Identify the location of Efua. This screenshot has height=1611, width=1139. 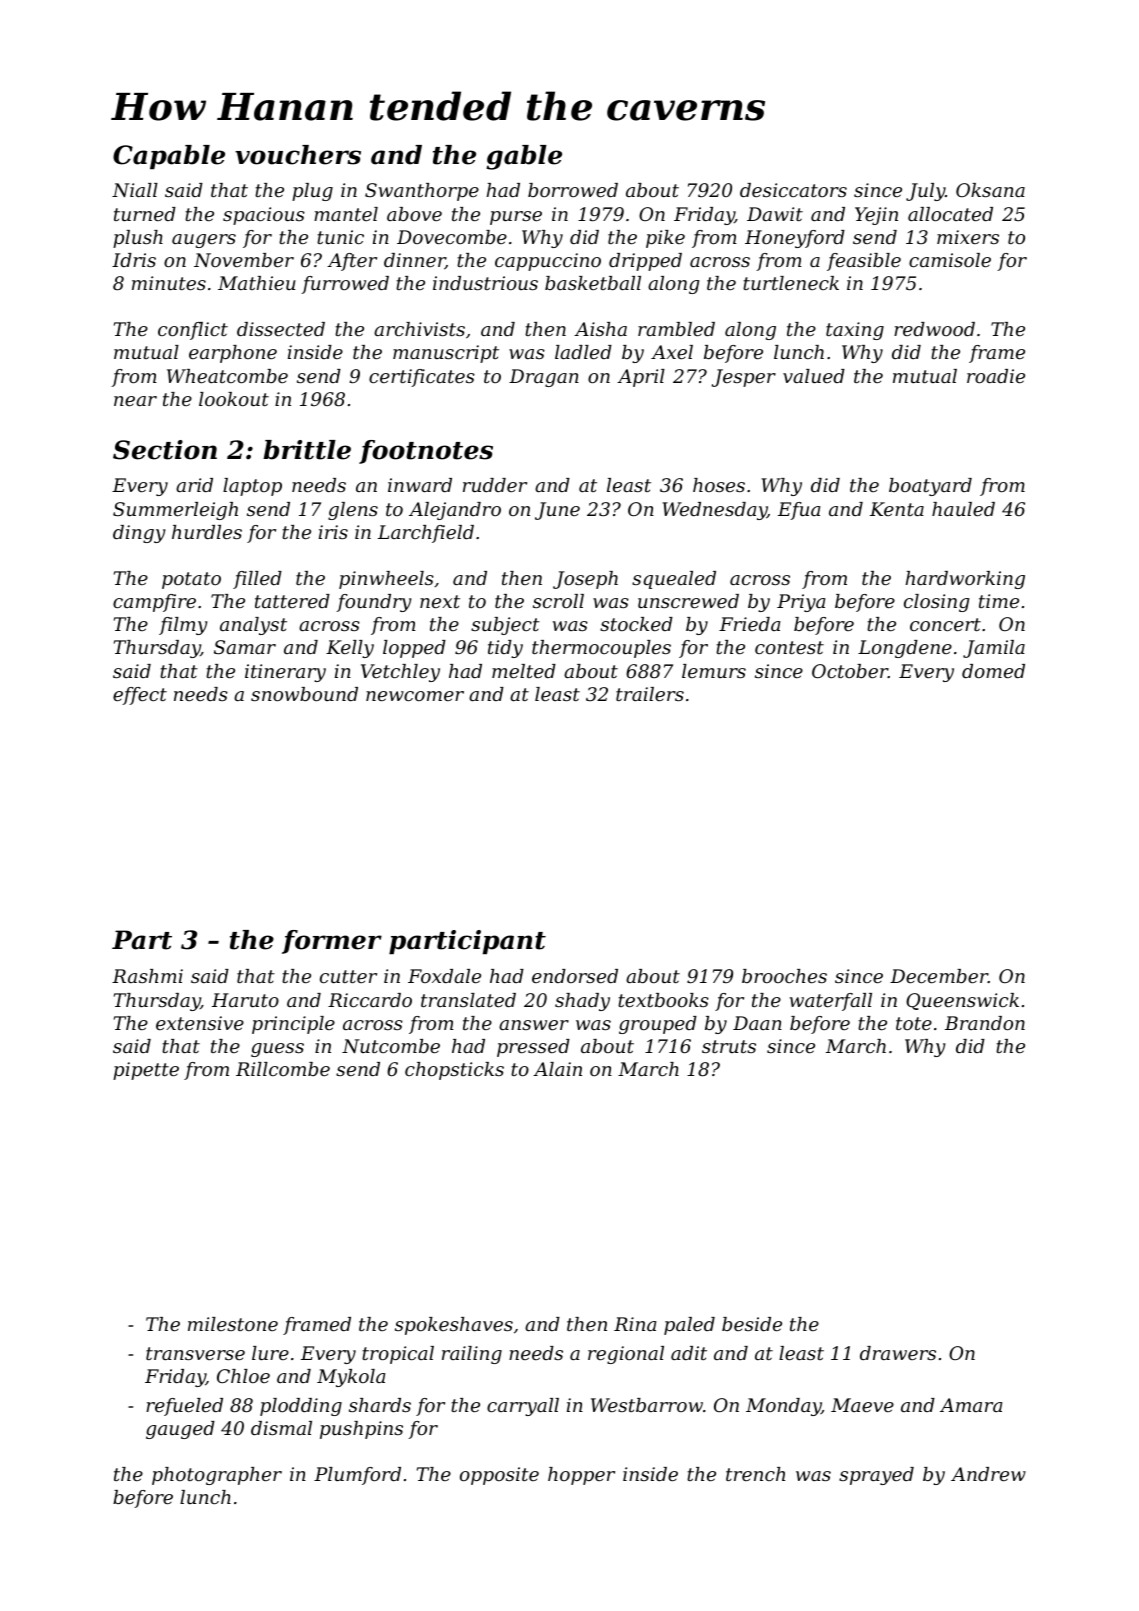
(799, 511).
